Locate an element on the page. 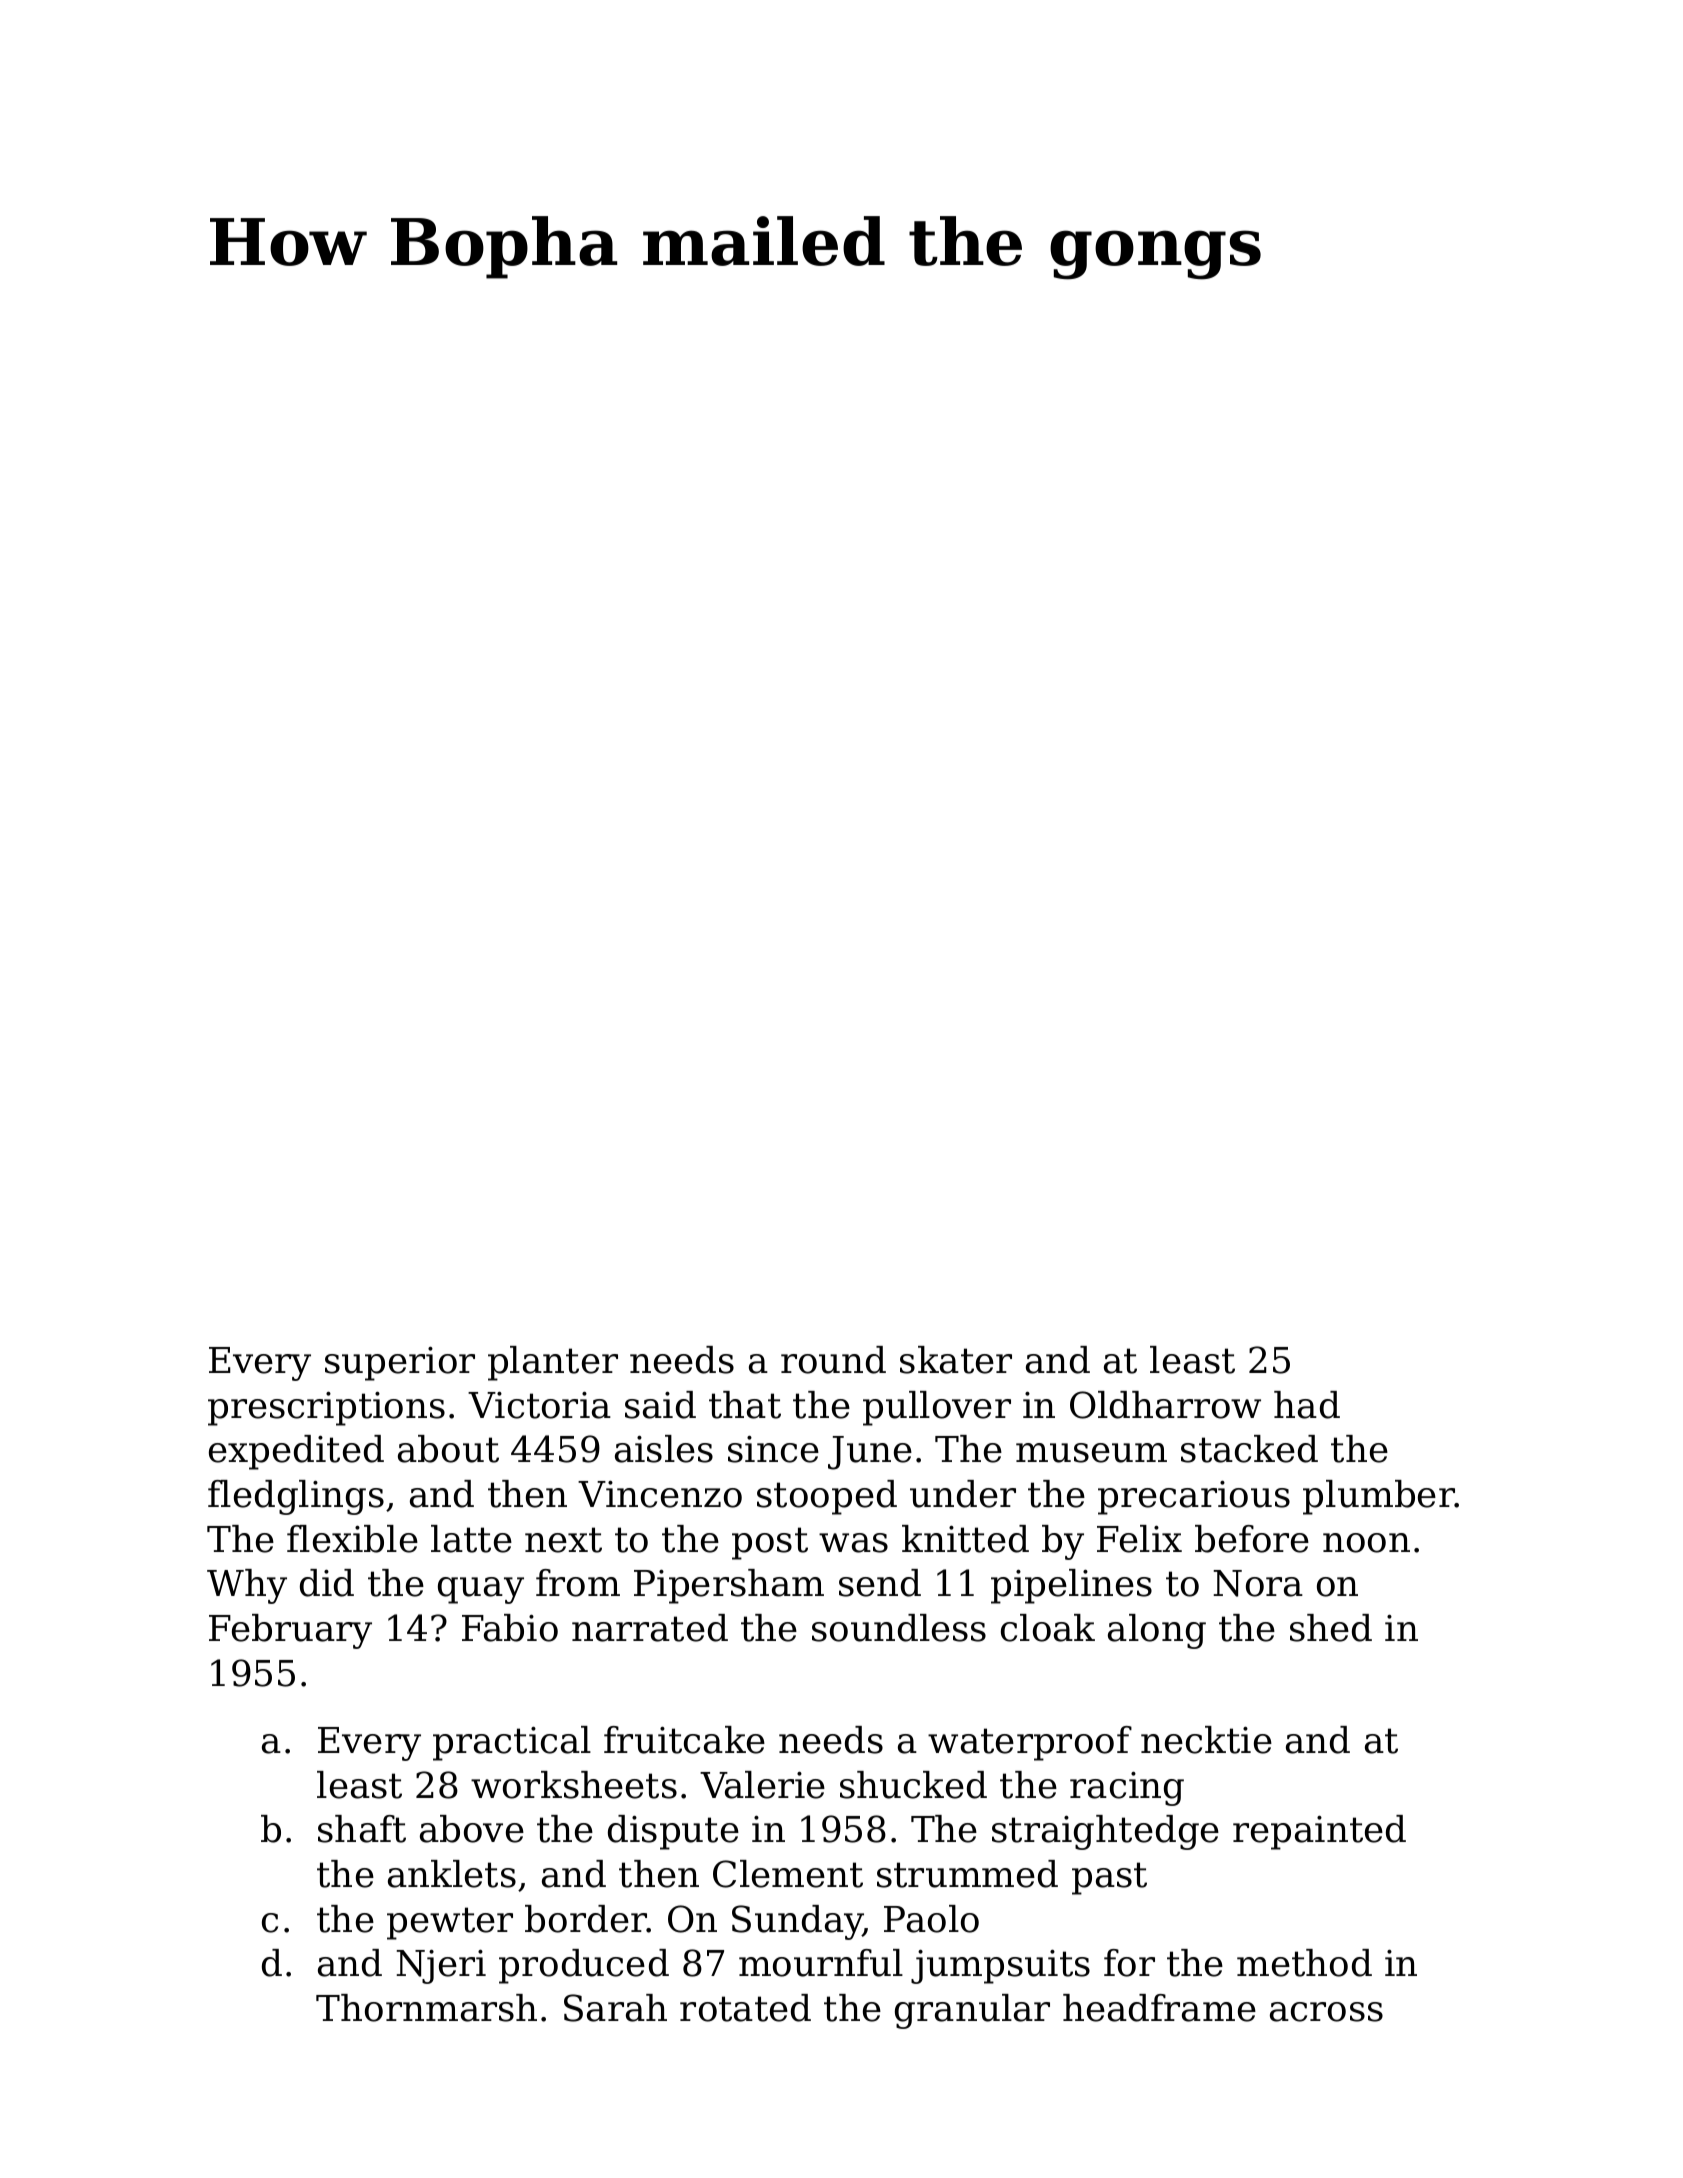 The width and height of the page is (1683, 2178). stacked is located at coordinates (1249, 1449).
